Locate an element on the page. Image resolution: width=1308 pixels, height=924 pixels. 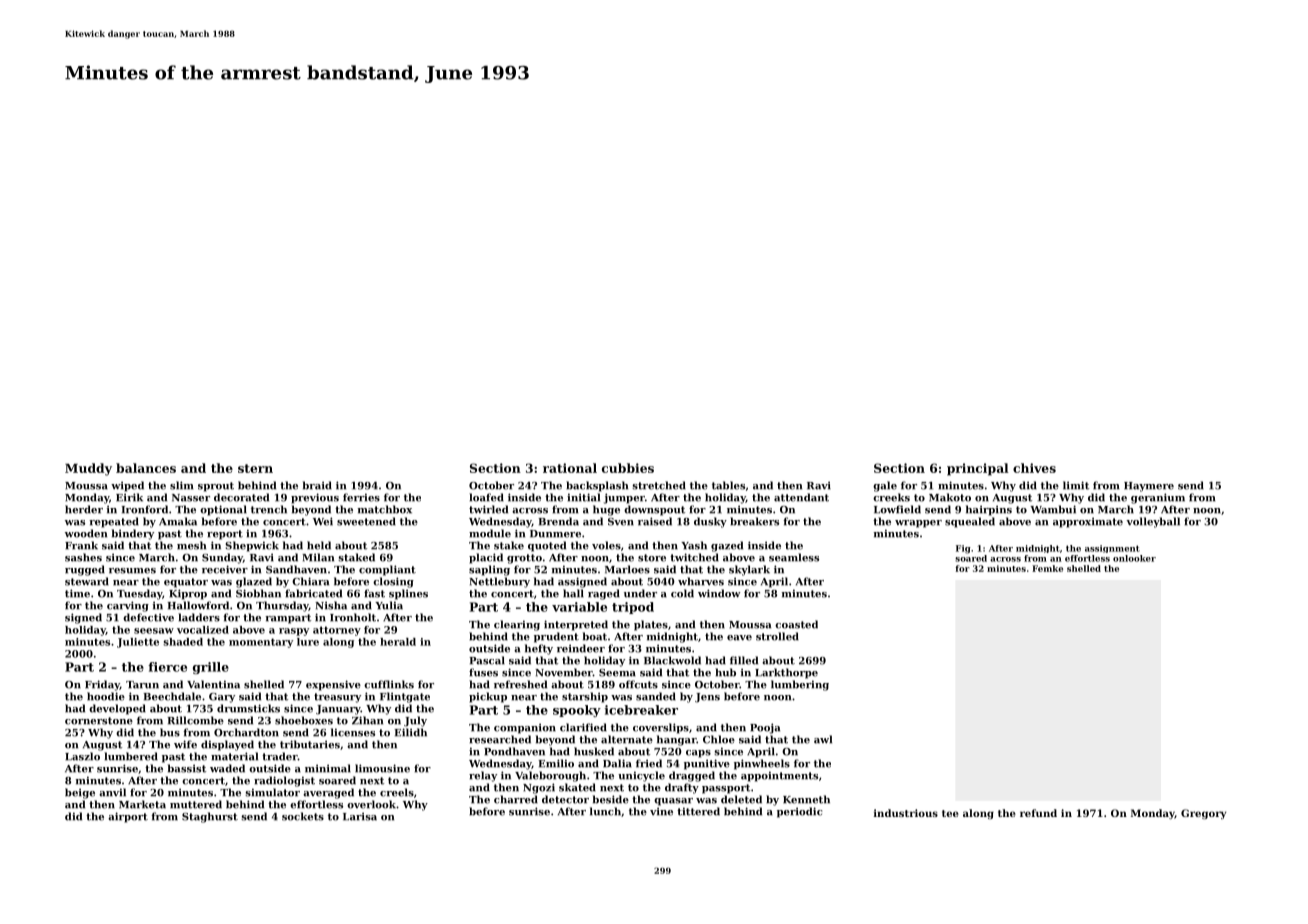
airport is located at coordinates (128, 817).
